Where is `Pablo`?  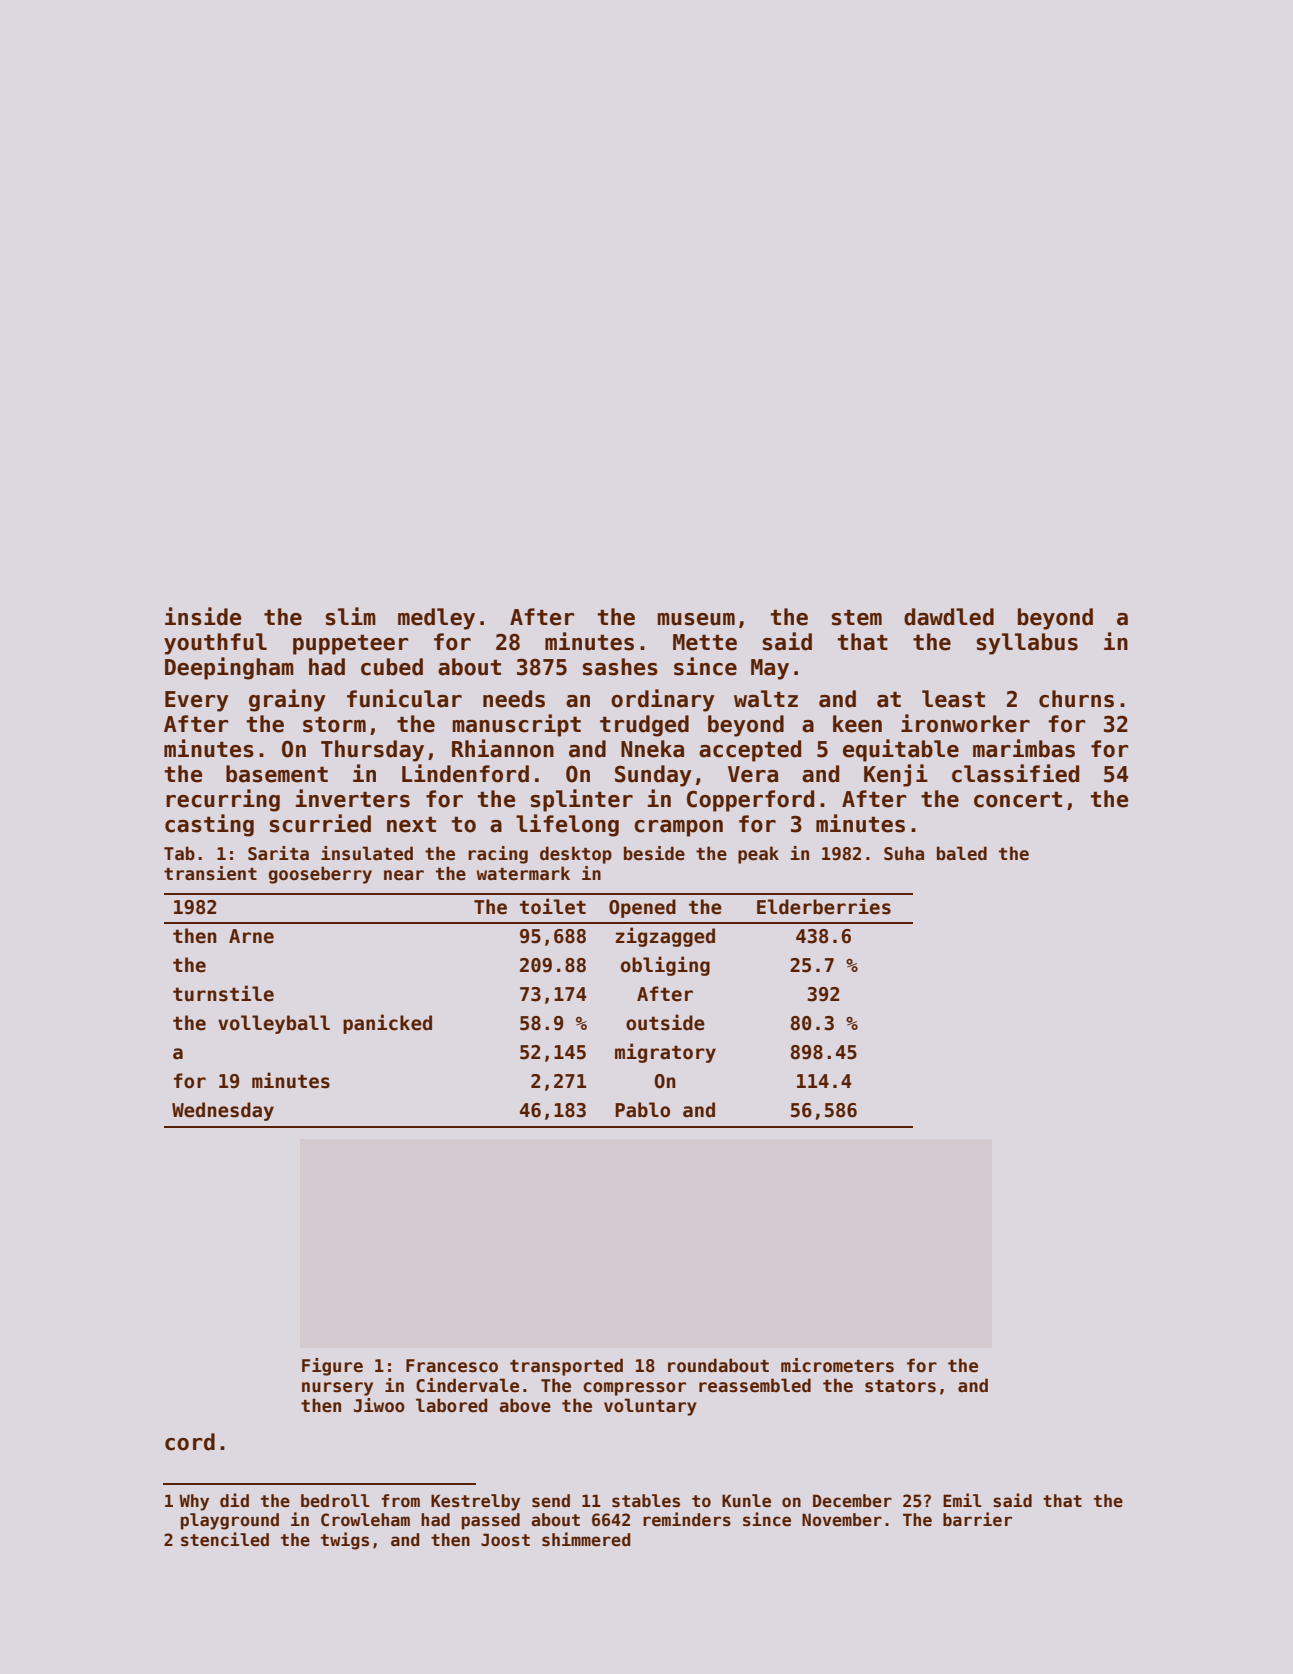 Pablo is located at coordinates (642, 1110).
